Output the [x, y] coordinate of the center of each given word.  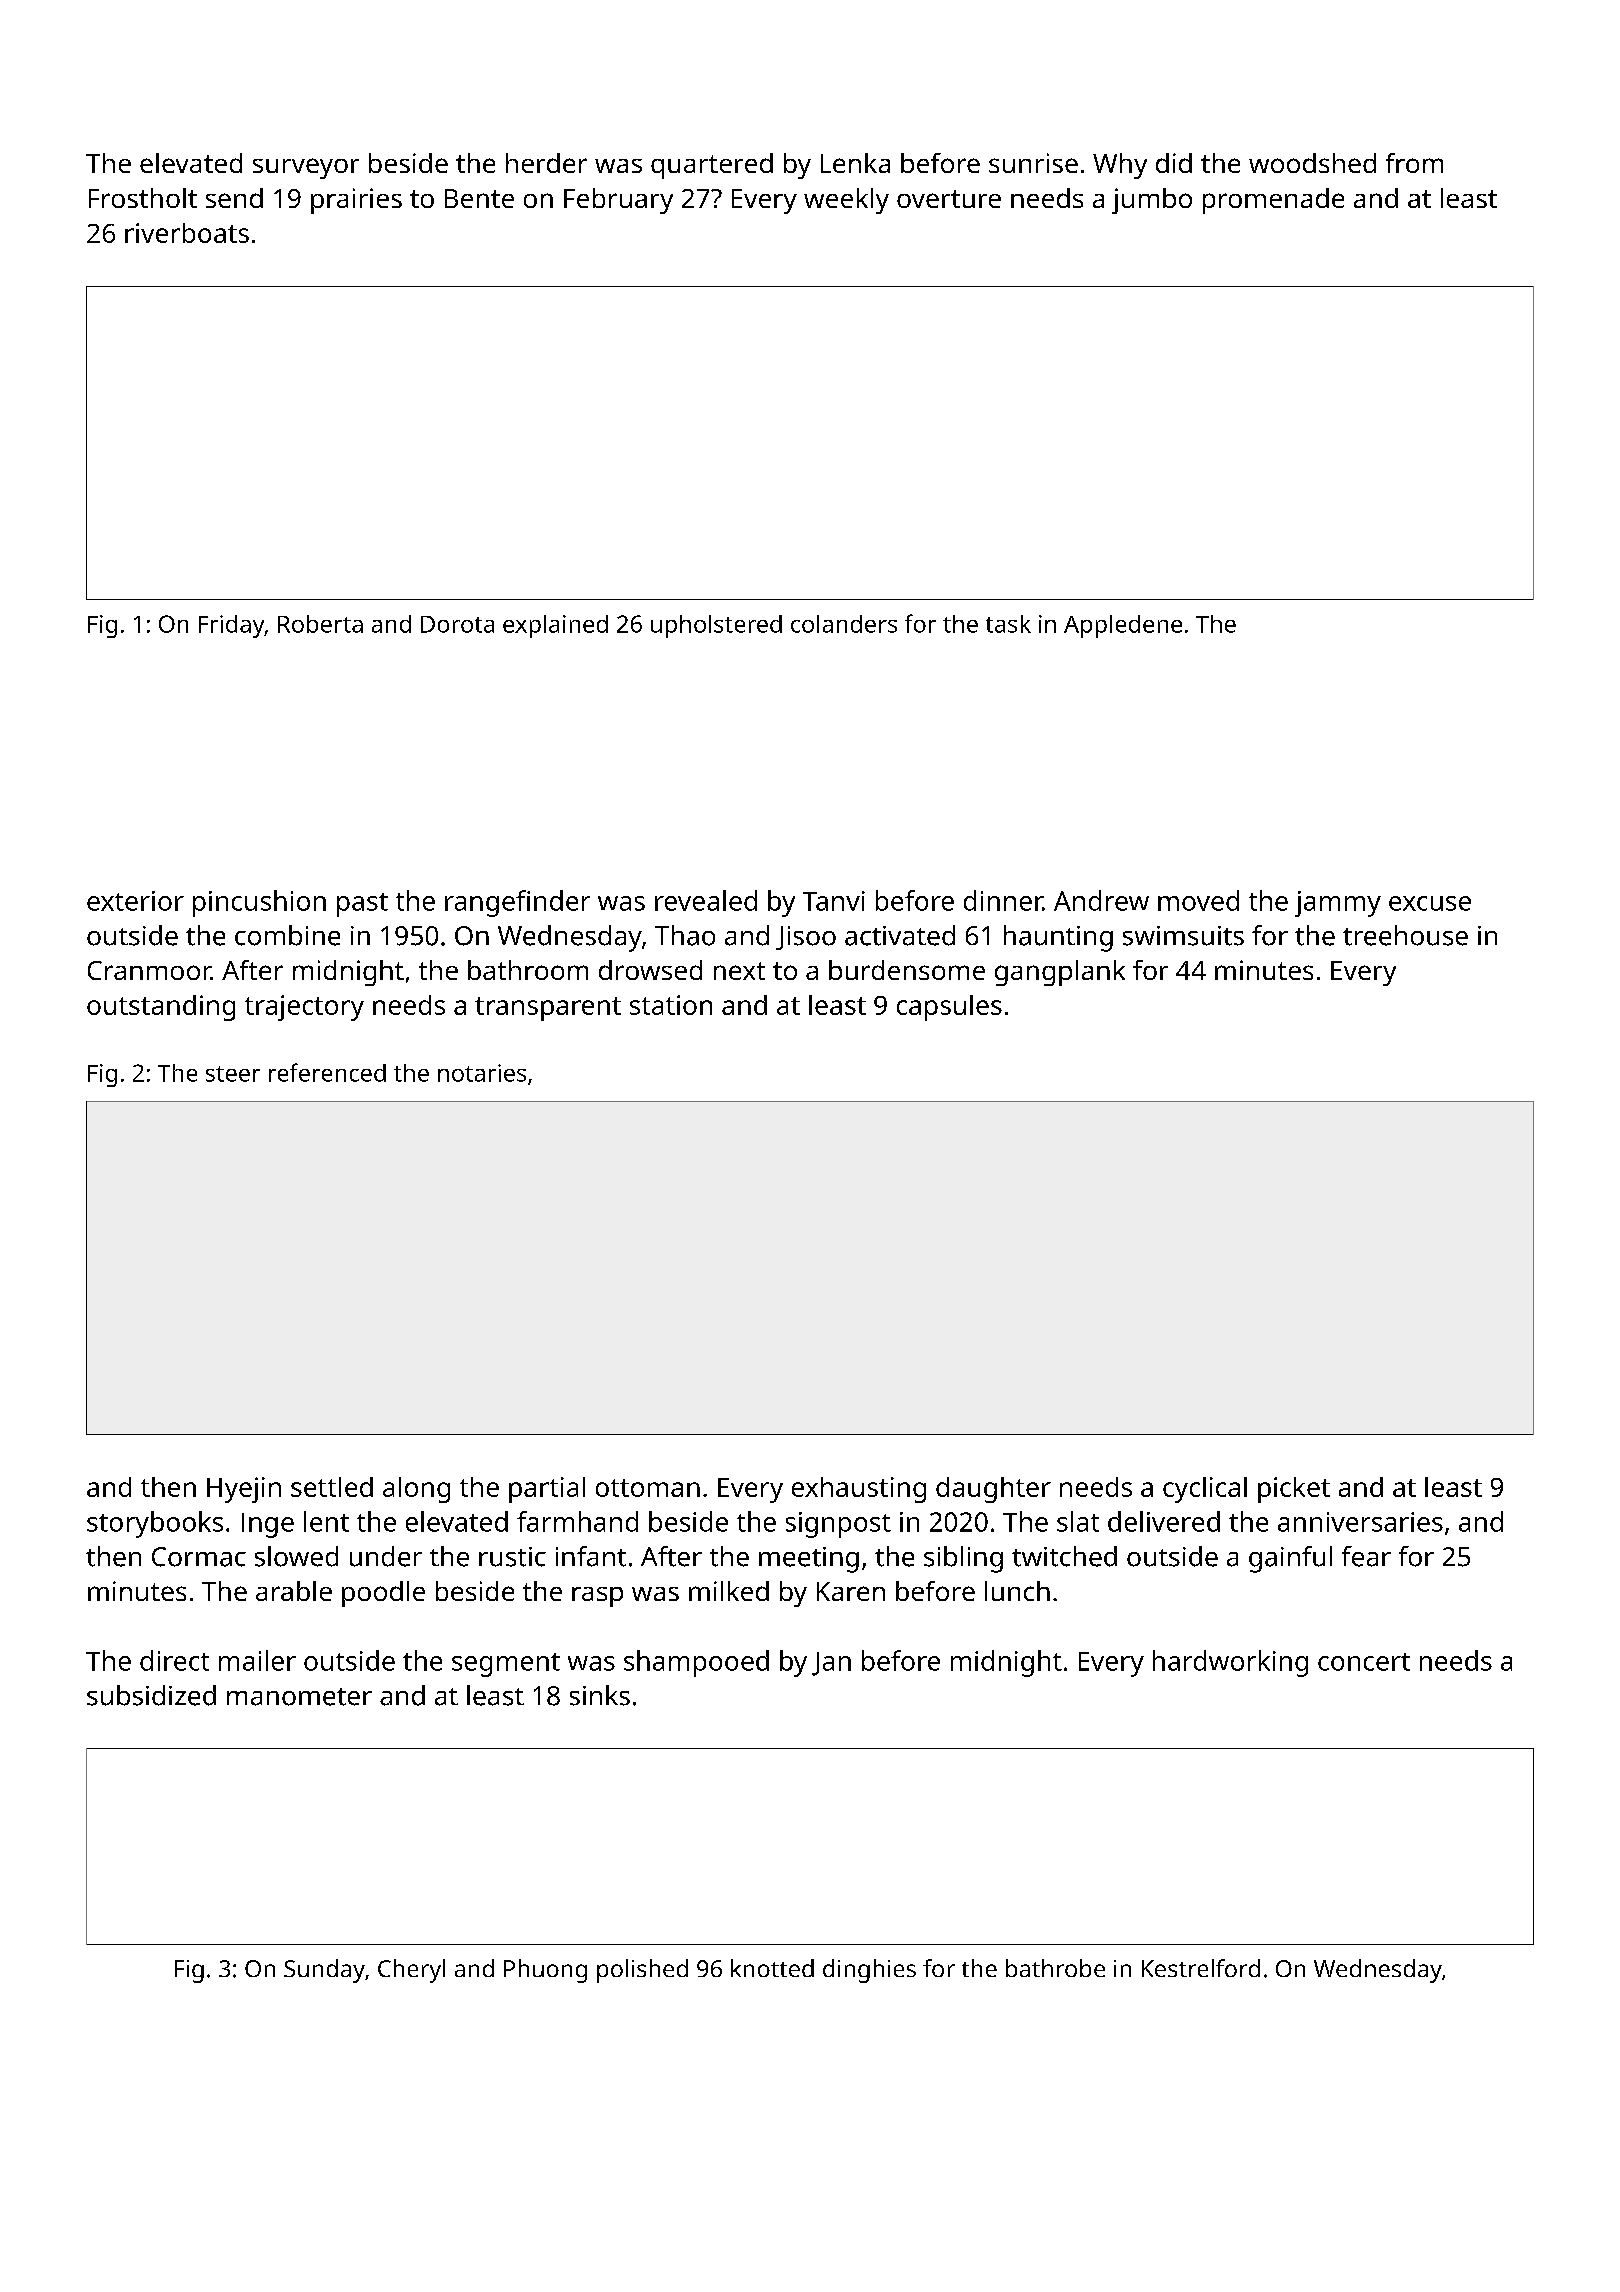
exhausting [859, 1490]
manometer [299, 1697]
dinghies [869, 1971]
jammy [1338, 904]
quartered [712, 166]
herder [546, 163]
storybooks [155, 1524]
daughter [993, 1490]
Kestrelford [1201, 1968]
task [1008, 624]
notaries [482, 1073]
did [1174, 163]
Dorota [457, 624]
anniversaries [1360, 1522]
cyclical [1205, 1490]
